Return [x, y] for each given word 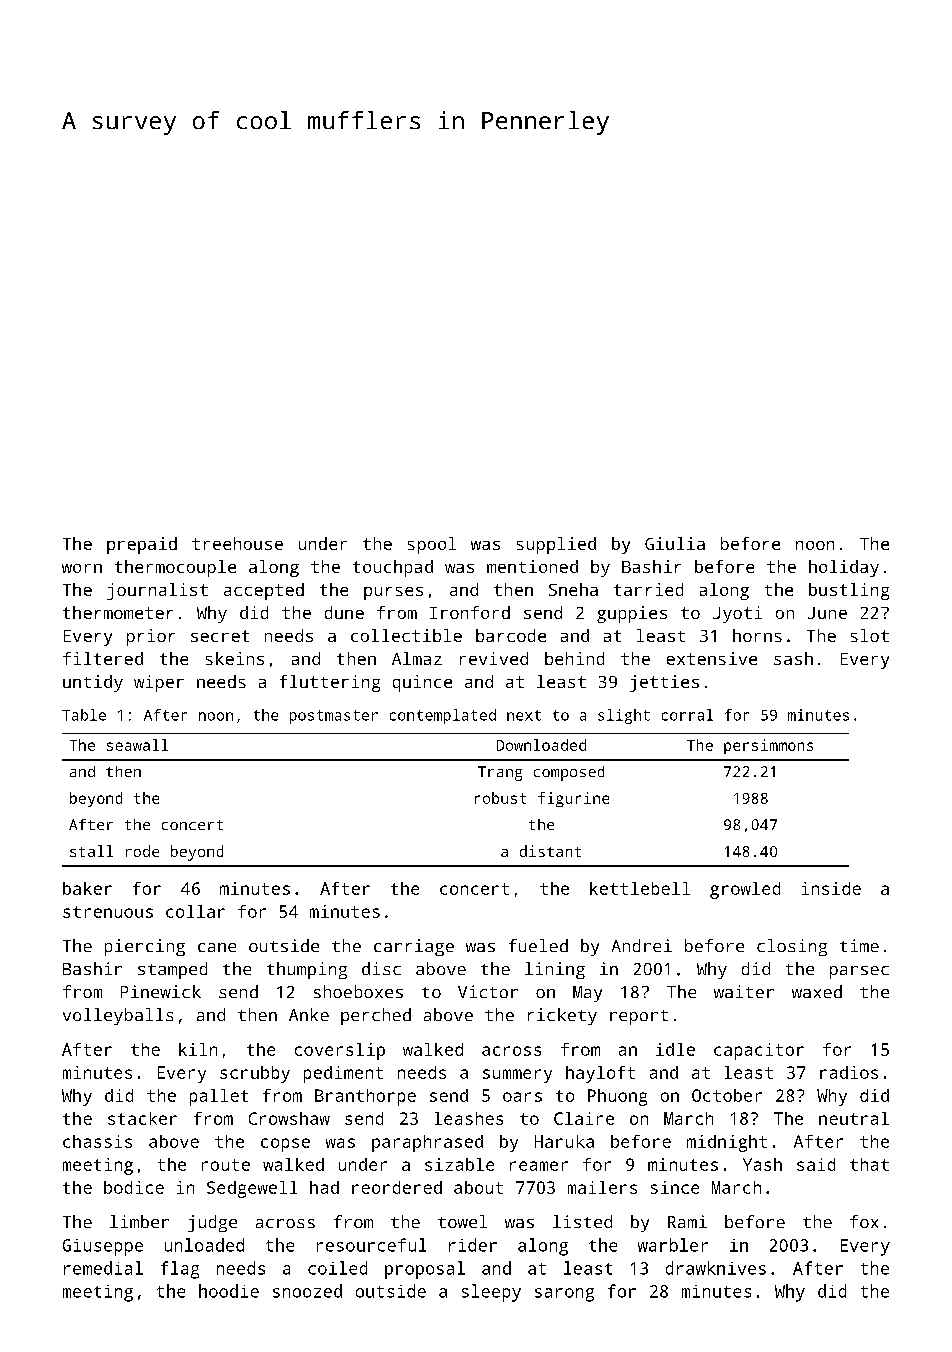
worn [82, 568]
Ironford [470, 612]
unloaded [204, 1245]
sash [793, 658]
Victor [488, 991]
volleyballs [118, 1016]
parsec [859, 972]
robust [500, 798]
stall [91, 851]
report [639, 1017]
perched [376, 1016]
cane [217, 947]
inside [831, 888]
